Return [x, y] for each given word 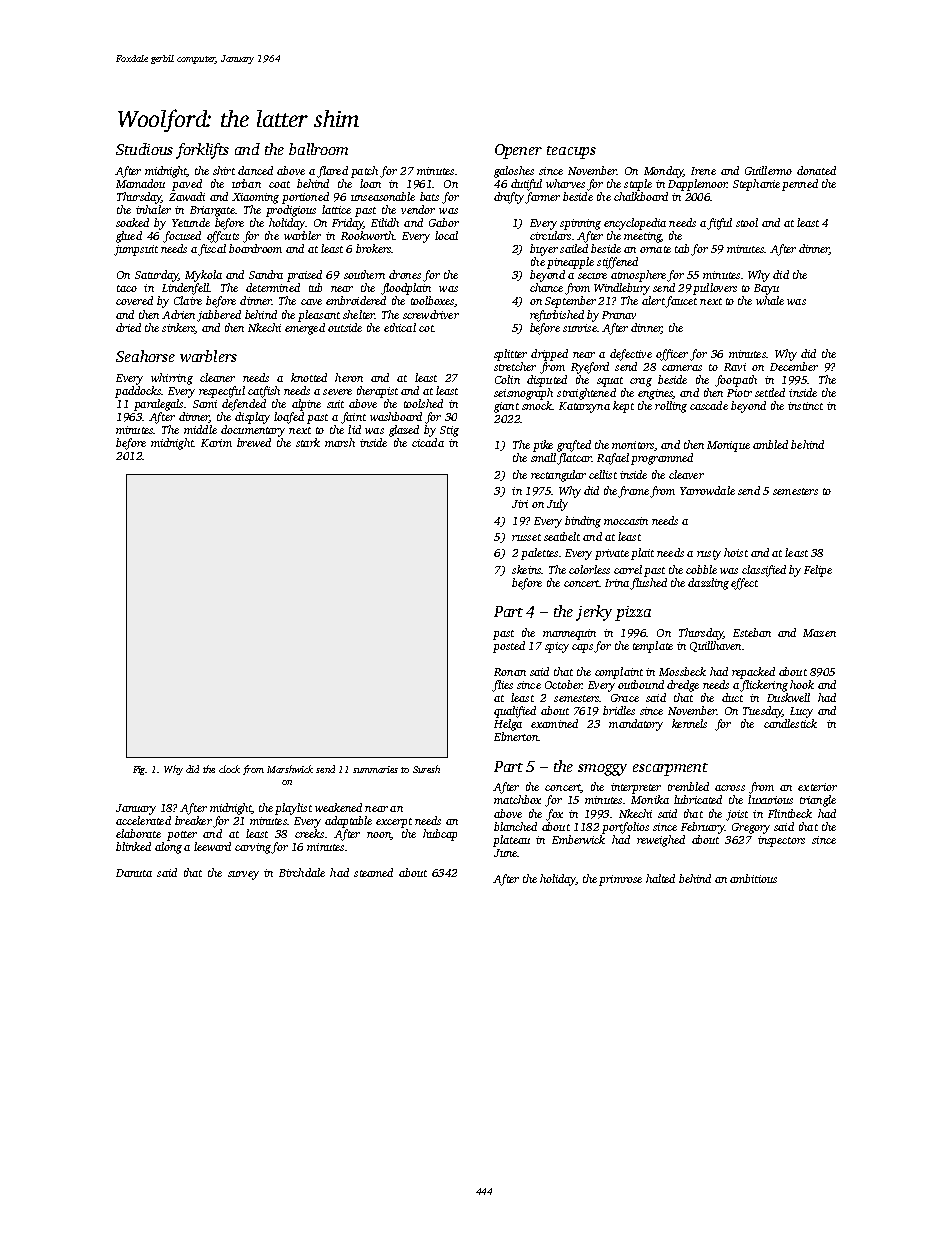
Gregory [751, 828]
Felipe [818, 571]
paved [187, 185]
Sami [205, 404]
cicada [428, 442]
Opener [518, 151]
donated [816, 170]
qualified [515, 712]
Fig [139, 770]
